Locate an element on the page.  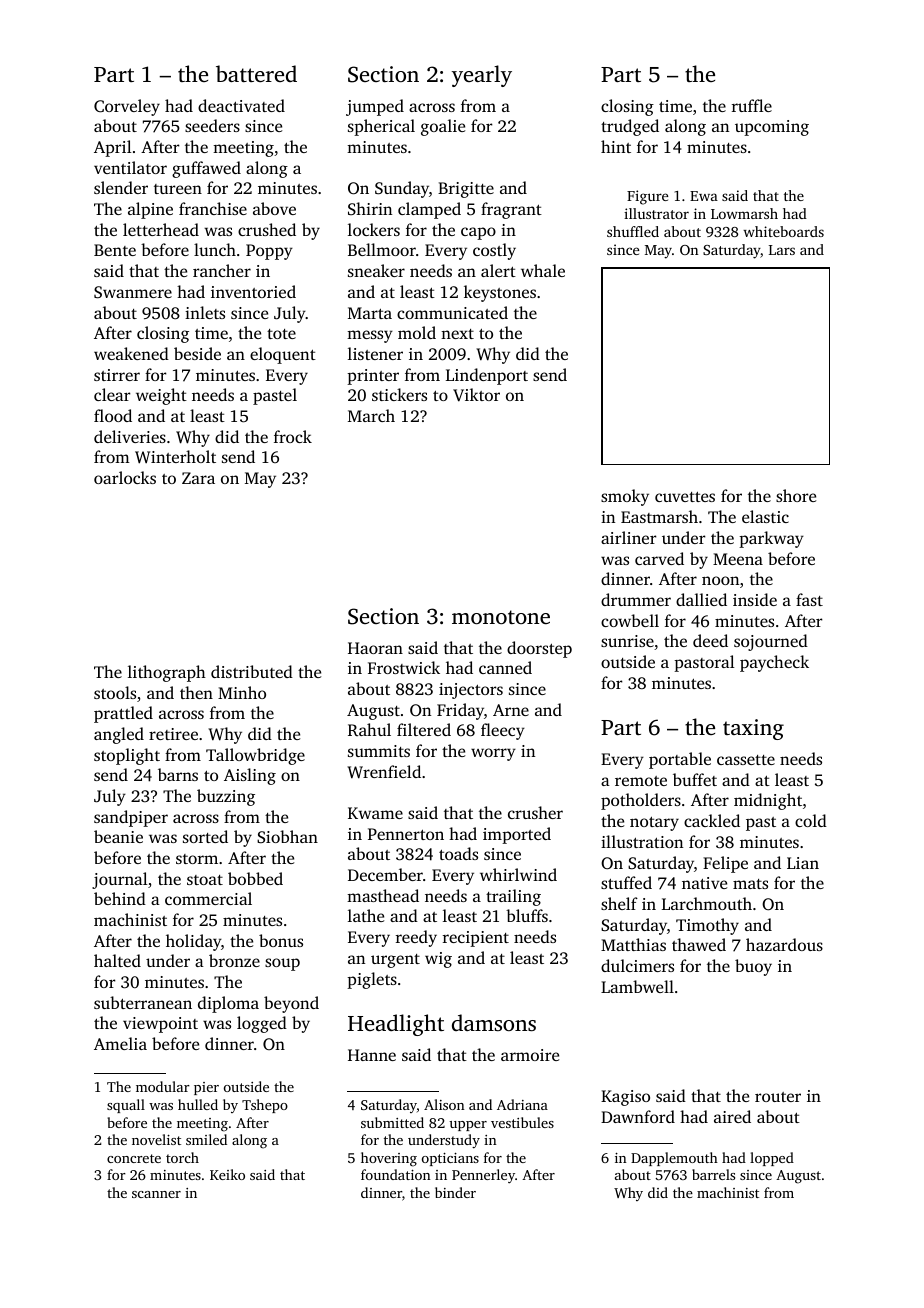
Lars is located at coordinates (782, 250).
